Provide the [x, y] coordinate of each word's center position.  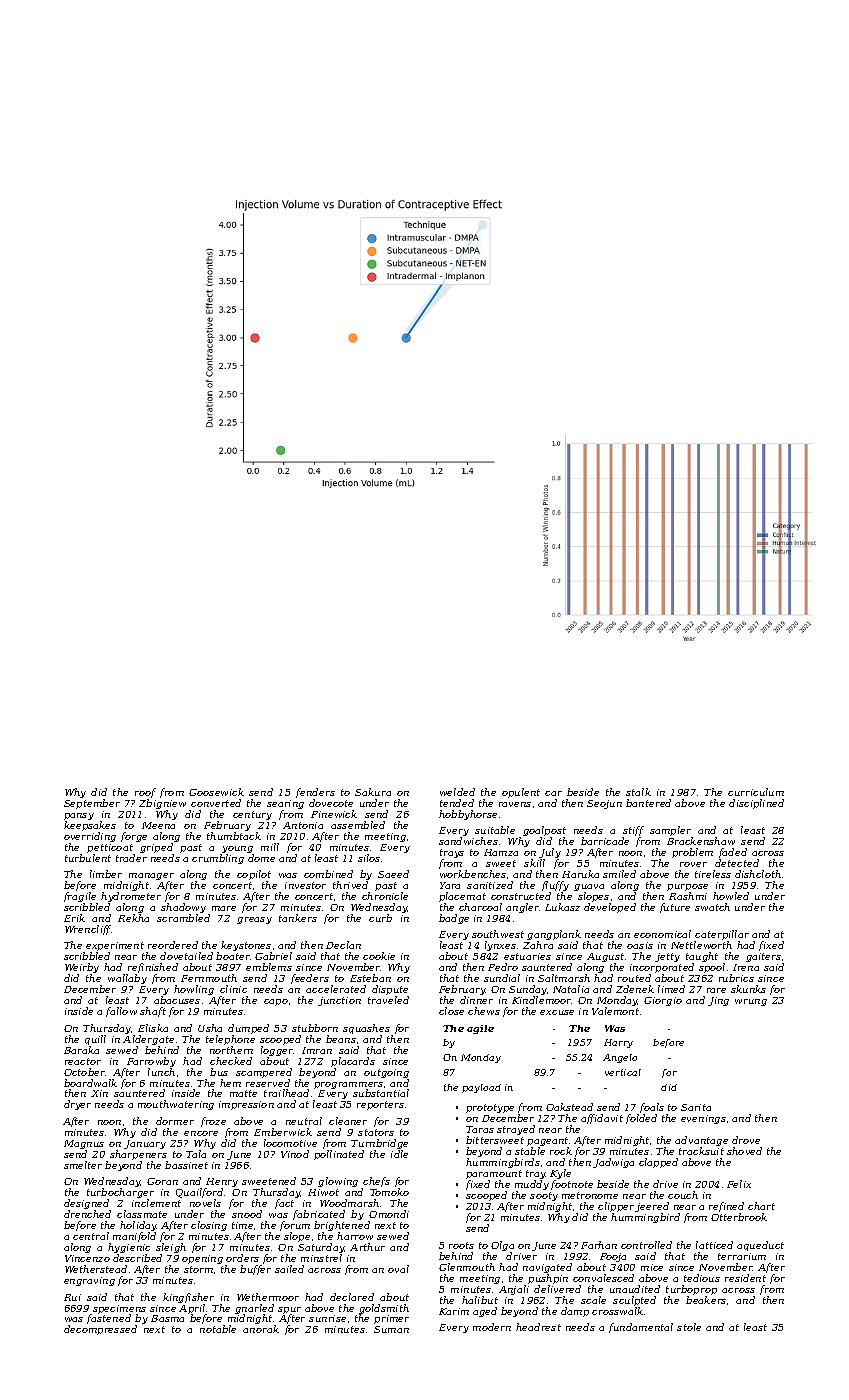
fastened [109, 1319]
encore [201, 1133]
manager [151, 876]
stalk [638, 792]
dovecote [331, 803]
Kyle [560, 1174]
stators [376, 1132]
